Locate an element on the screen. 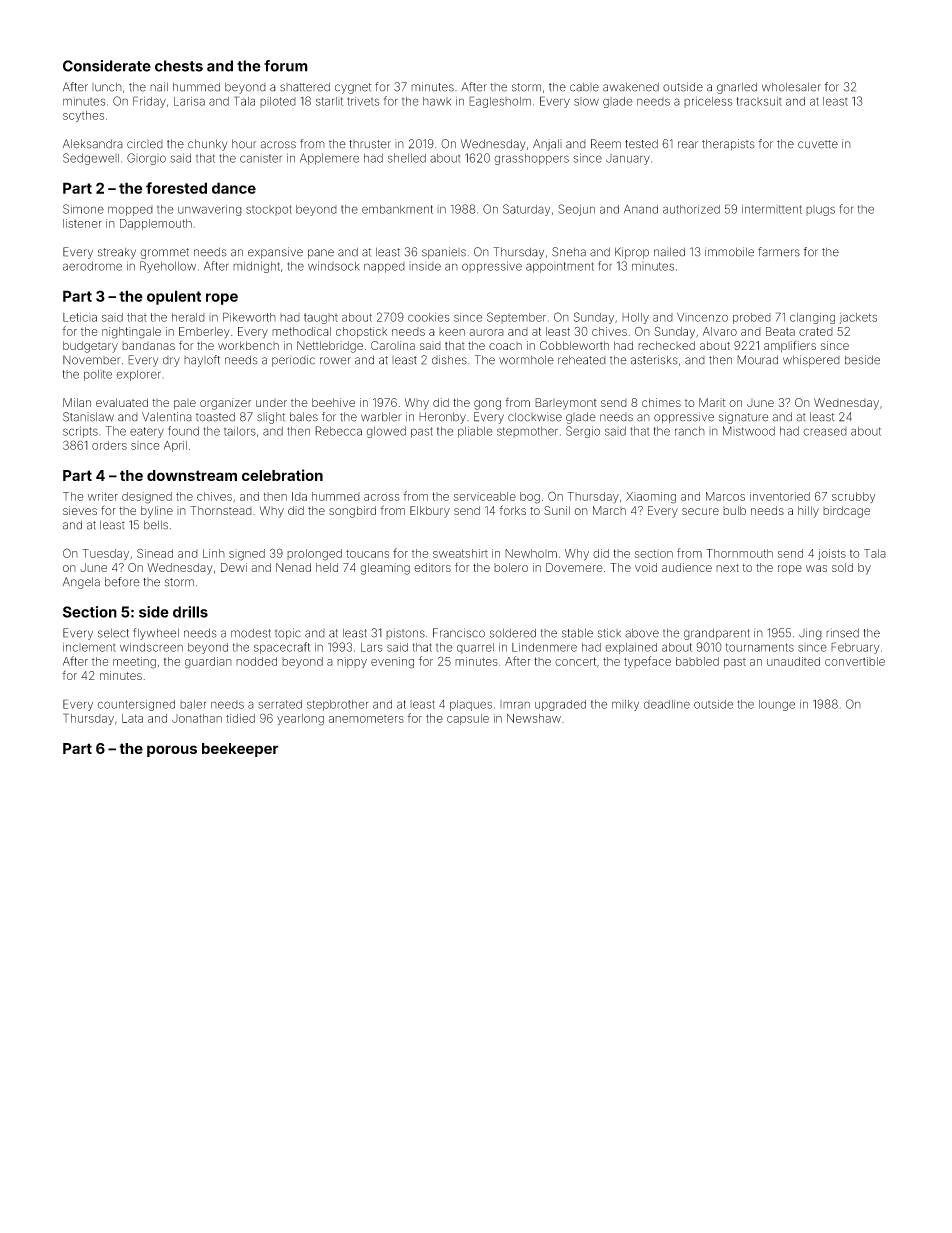  sweatshirt is located at coordinates (460, 553).
